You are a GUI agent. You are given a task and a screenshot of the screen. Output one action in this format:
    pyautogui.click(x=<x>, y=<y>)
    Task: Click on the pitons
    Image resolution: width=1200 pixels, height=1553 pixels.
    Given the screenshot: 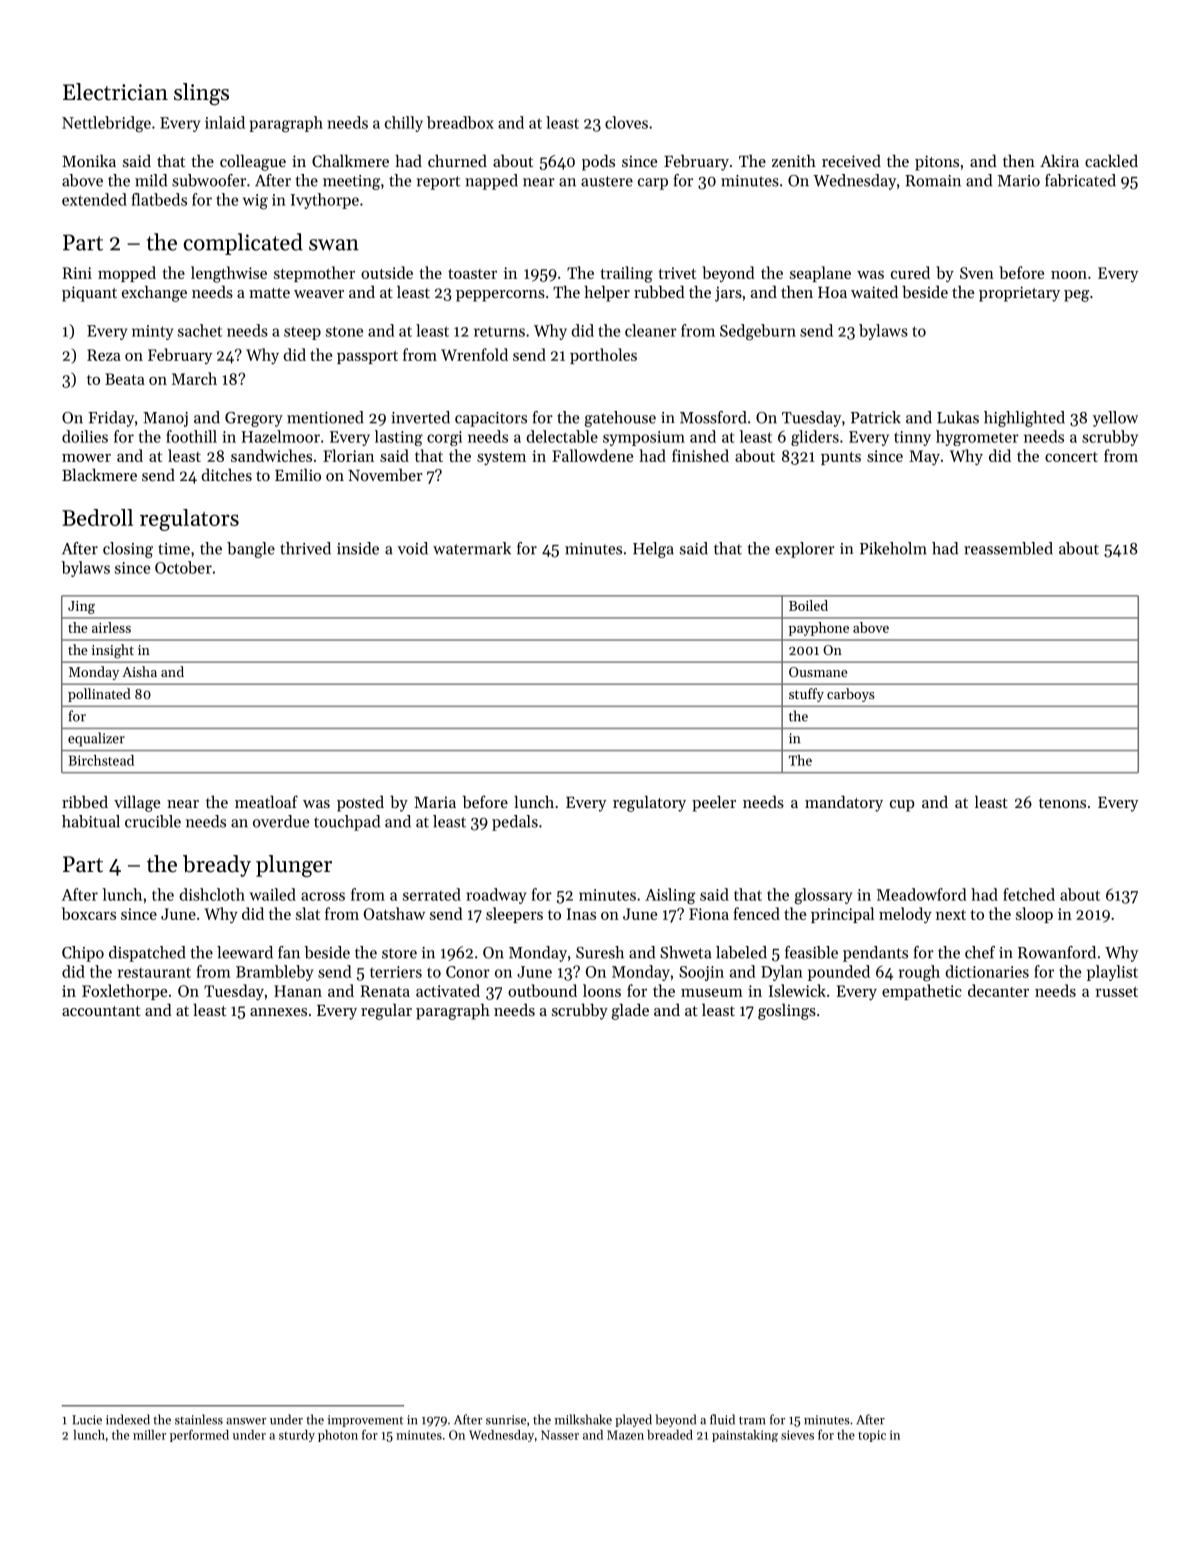 What is the action you would take?
    pyautogui.click(x=937, y=163)
